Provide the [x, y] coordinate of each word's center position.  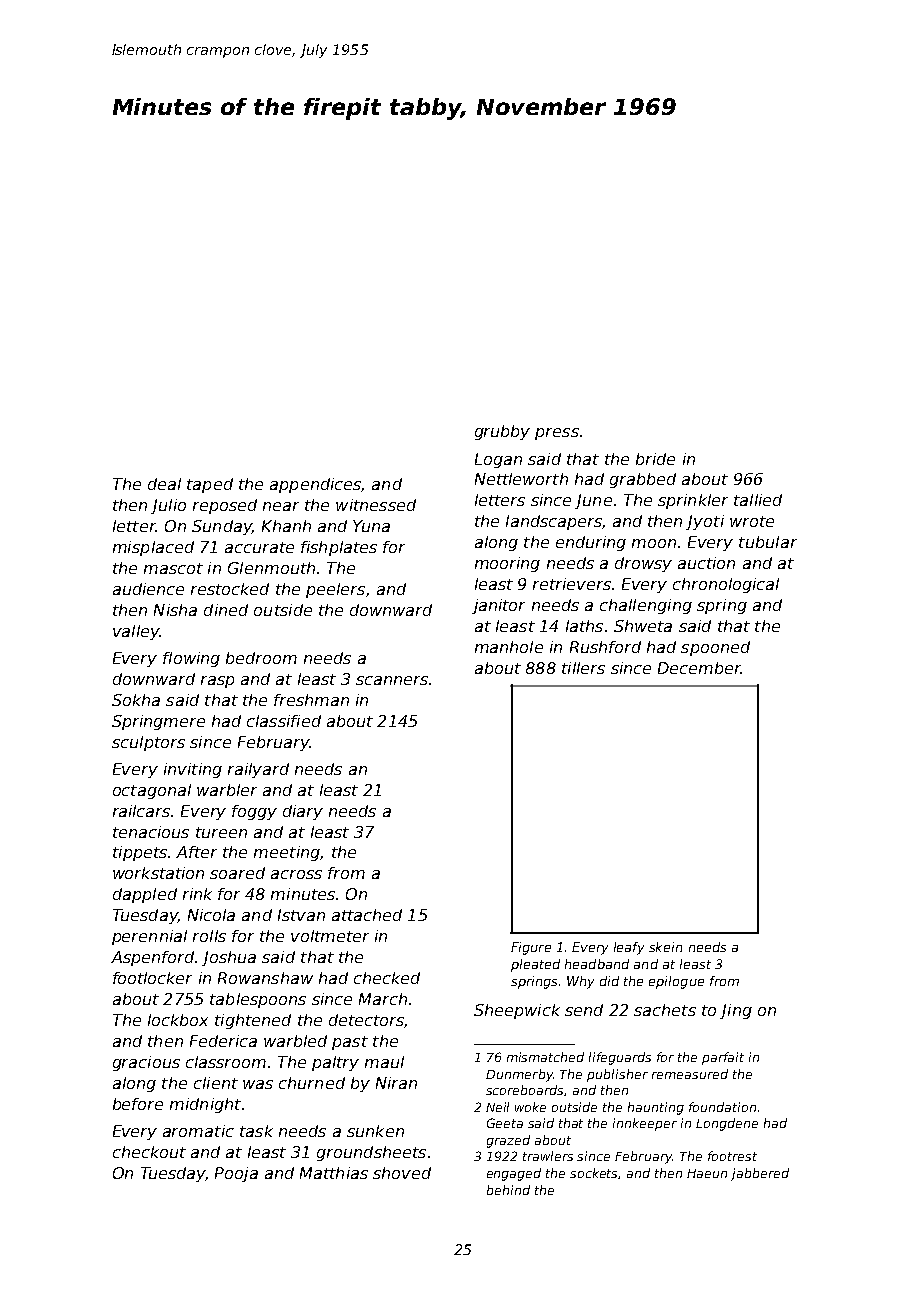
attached [367, 915]
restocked [230, 589]
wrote [752, 521]
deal [164, 484]
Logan [498, 460]
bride [655, 459]
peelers [335, 590]
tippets [140, 853]
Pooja [236, 1174]
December [699, 668]
